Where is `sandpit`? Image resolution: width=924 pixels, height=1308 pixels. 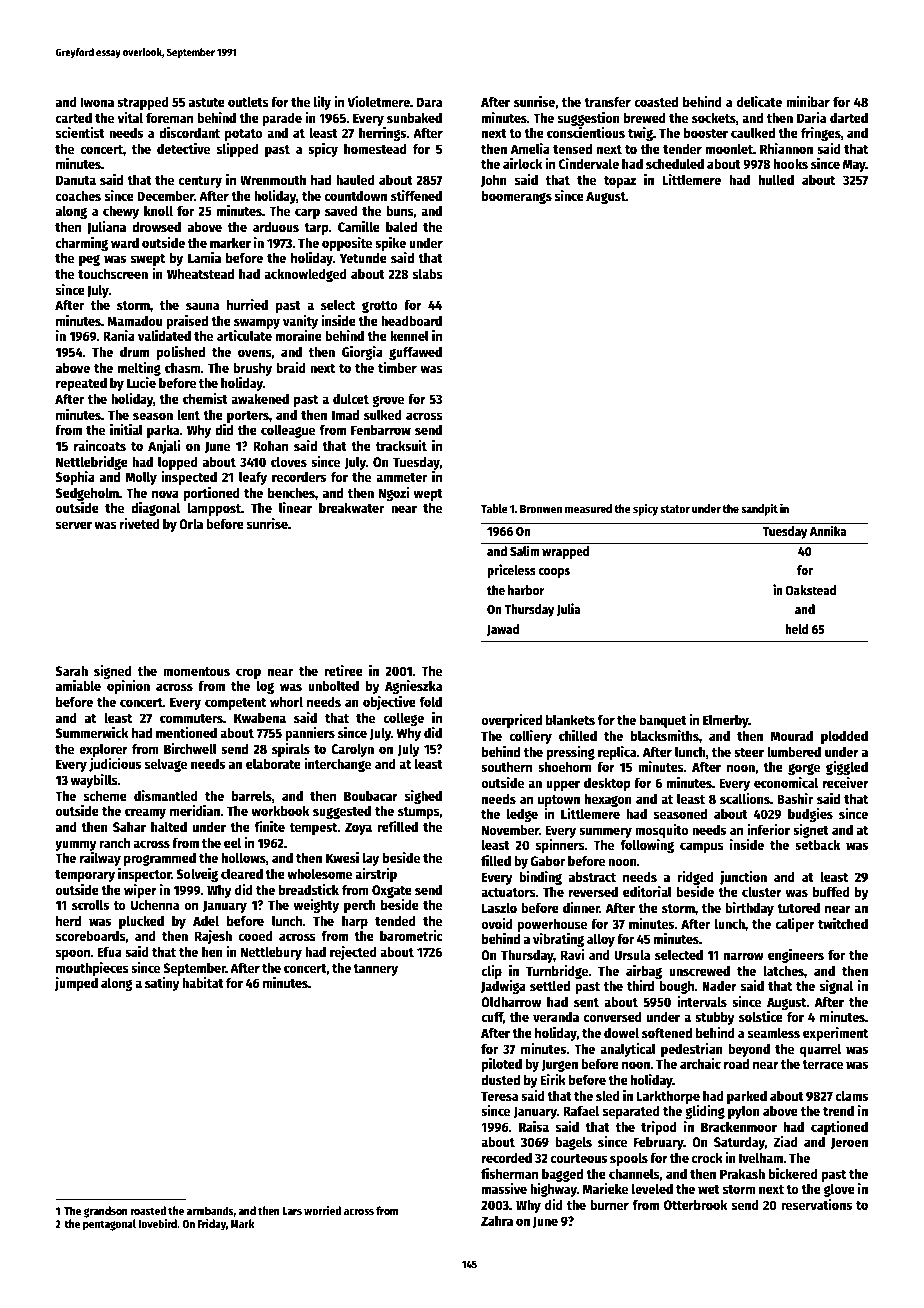
sandpit is located at coordinates (759, 509).
